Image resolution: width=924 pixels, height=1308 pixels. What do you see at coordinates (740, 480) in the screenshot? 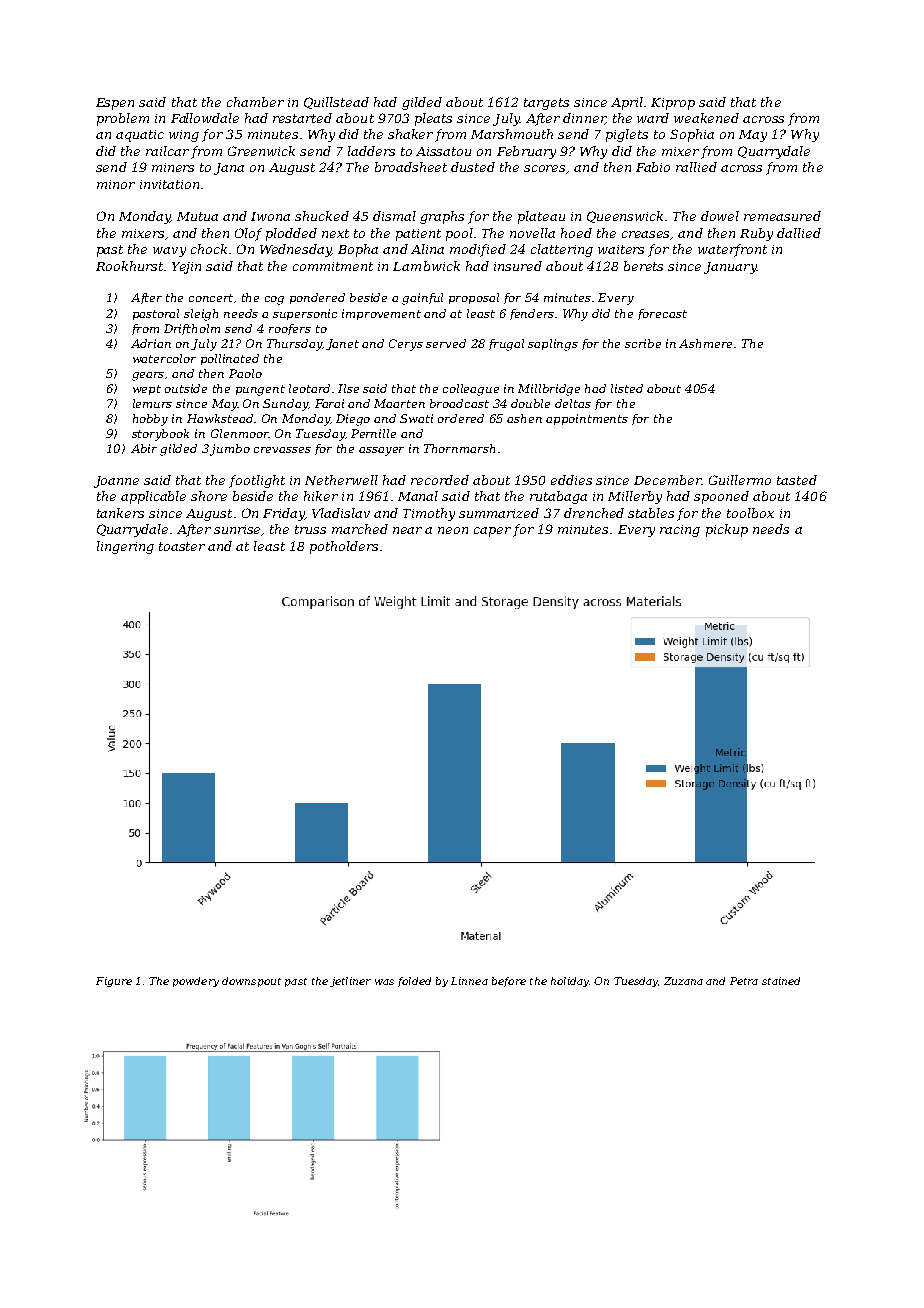
I see `Guillermo` at bounding box center [740, 480].
